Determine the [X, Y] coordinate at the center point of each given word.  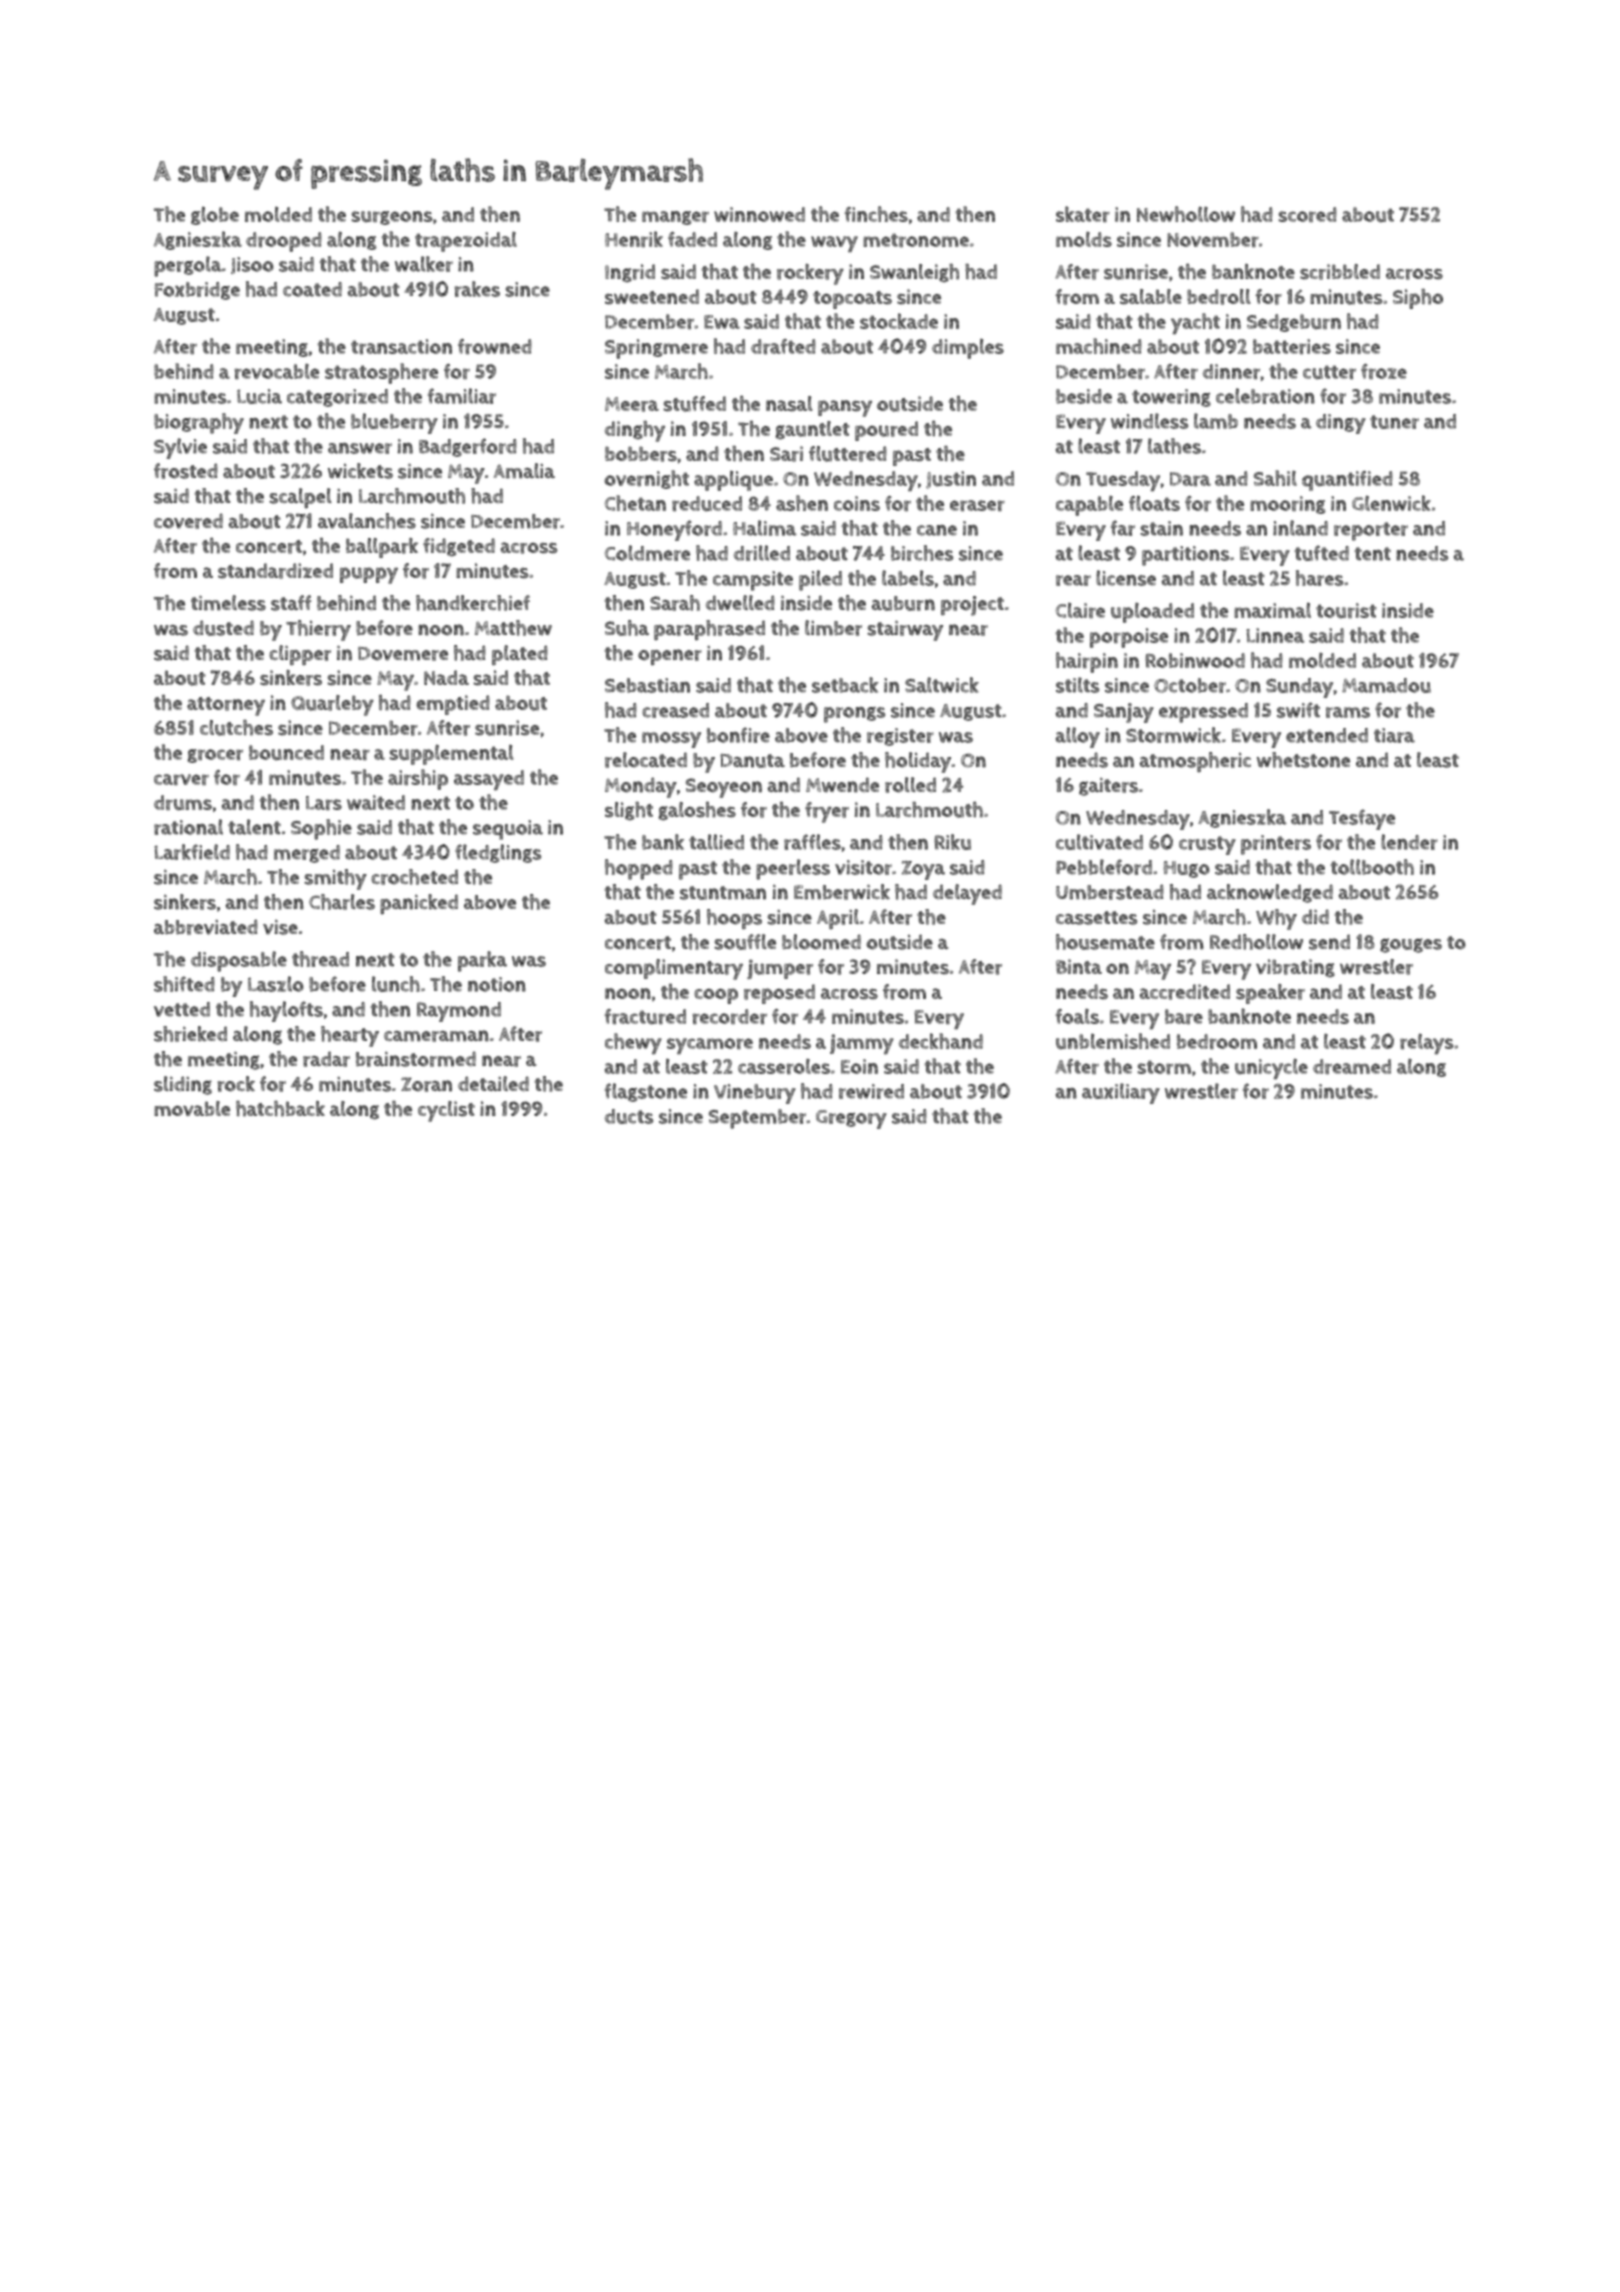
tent [1372, 554]
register [900, 737]
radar [326, 1059]
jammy [862, 1044]
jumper [780, 969]
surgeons [391, 218]
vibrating [1295, 968]
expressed [1203, 713]
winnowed [759, 214]
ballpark [382, 548]
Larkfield [192, 852]
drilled [761, 553]
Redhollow [1256, 942]
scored [1307, 215]
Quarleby [332, 705]
